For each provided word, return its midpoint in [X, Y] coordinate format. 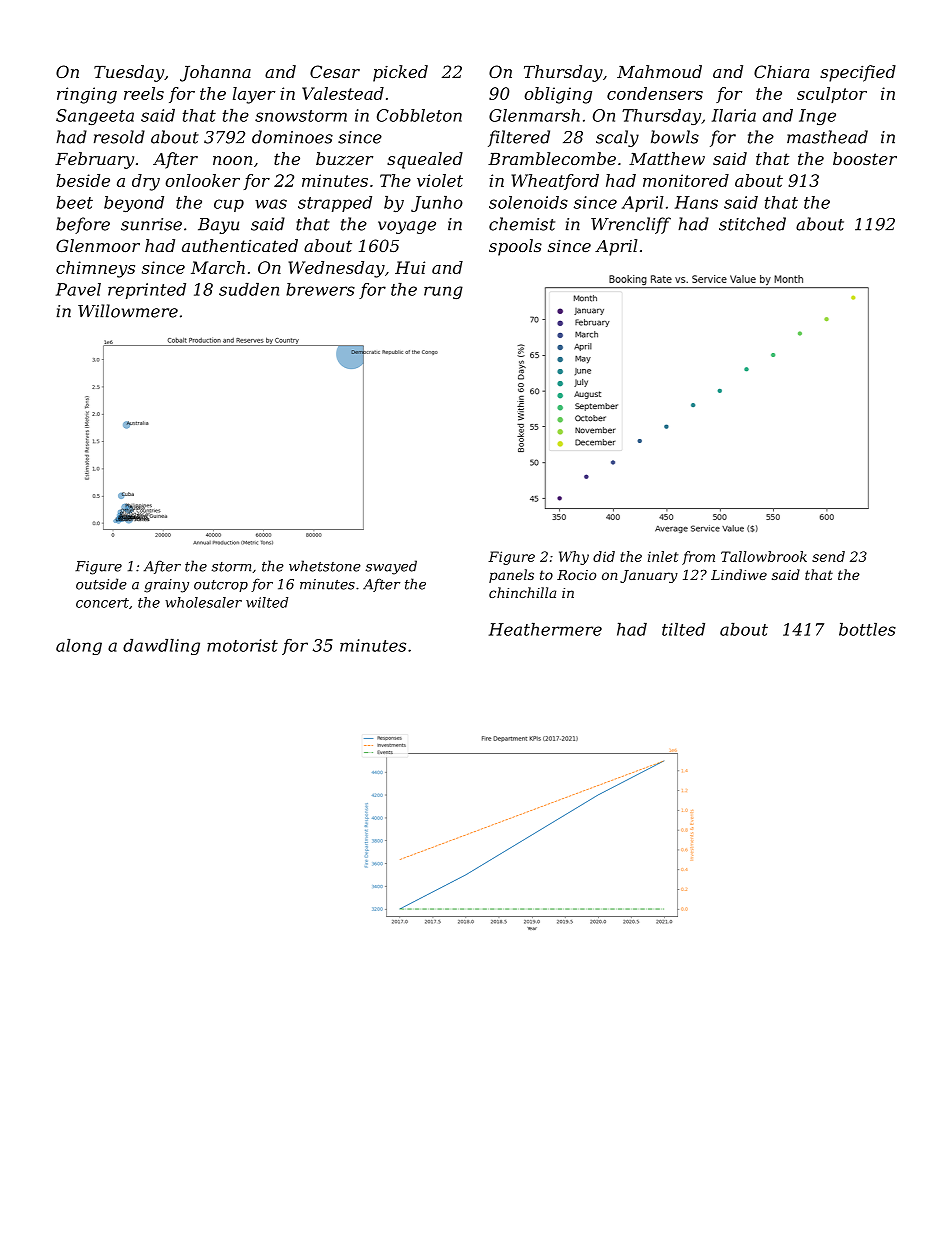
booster [865, 158]
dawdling [161, 647]
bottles [867, 629]
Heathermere [545, 629]
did [604, 556]
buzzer [344, 159]
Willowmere [128, 311]
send [828, 556]
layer [254, 95]
